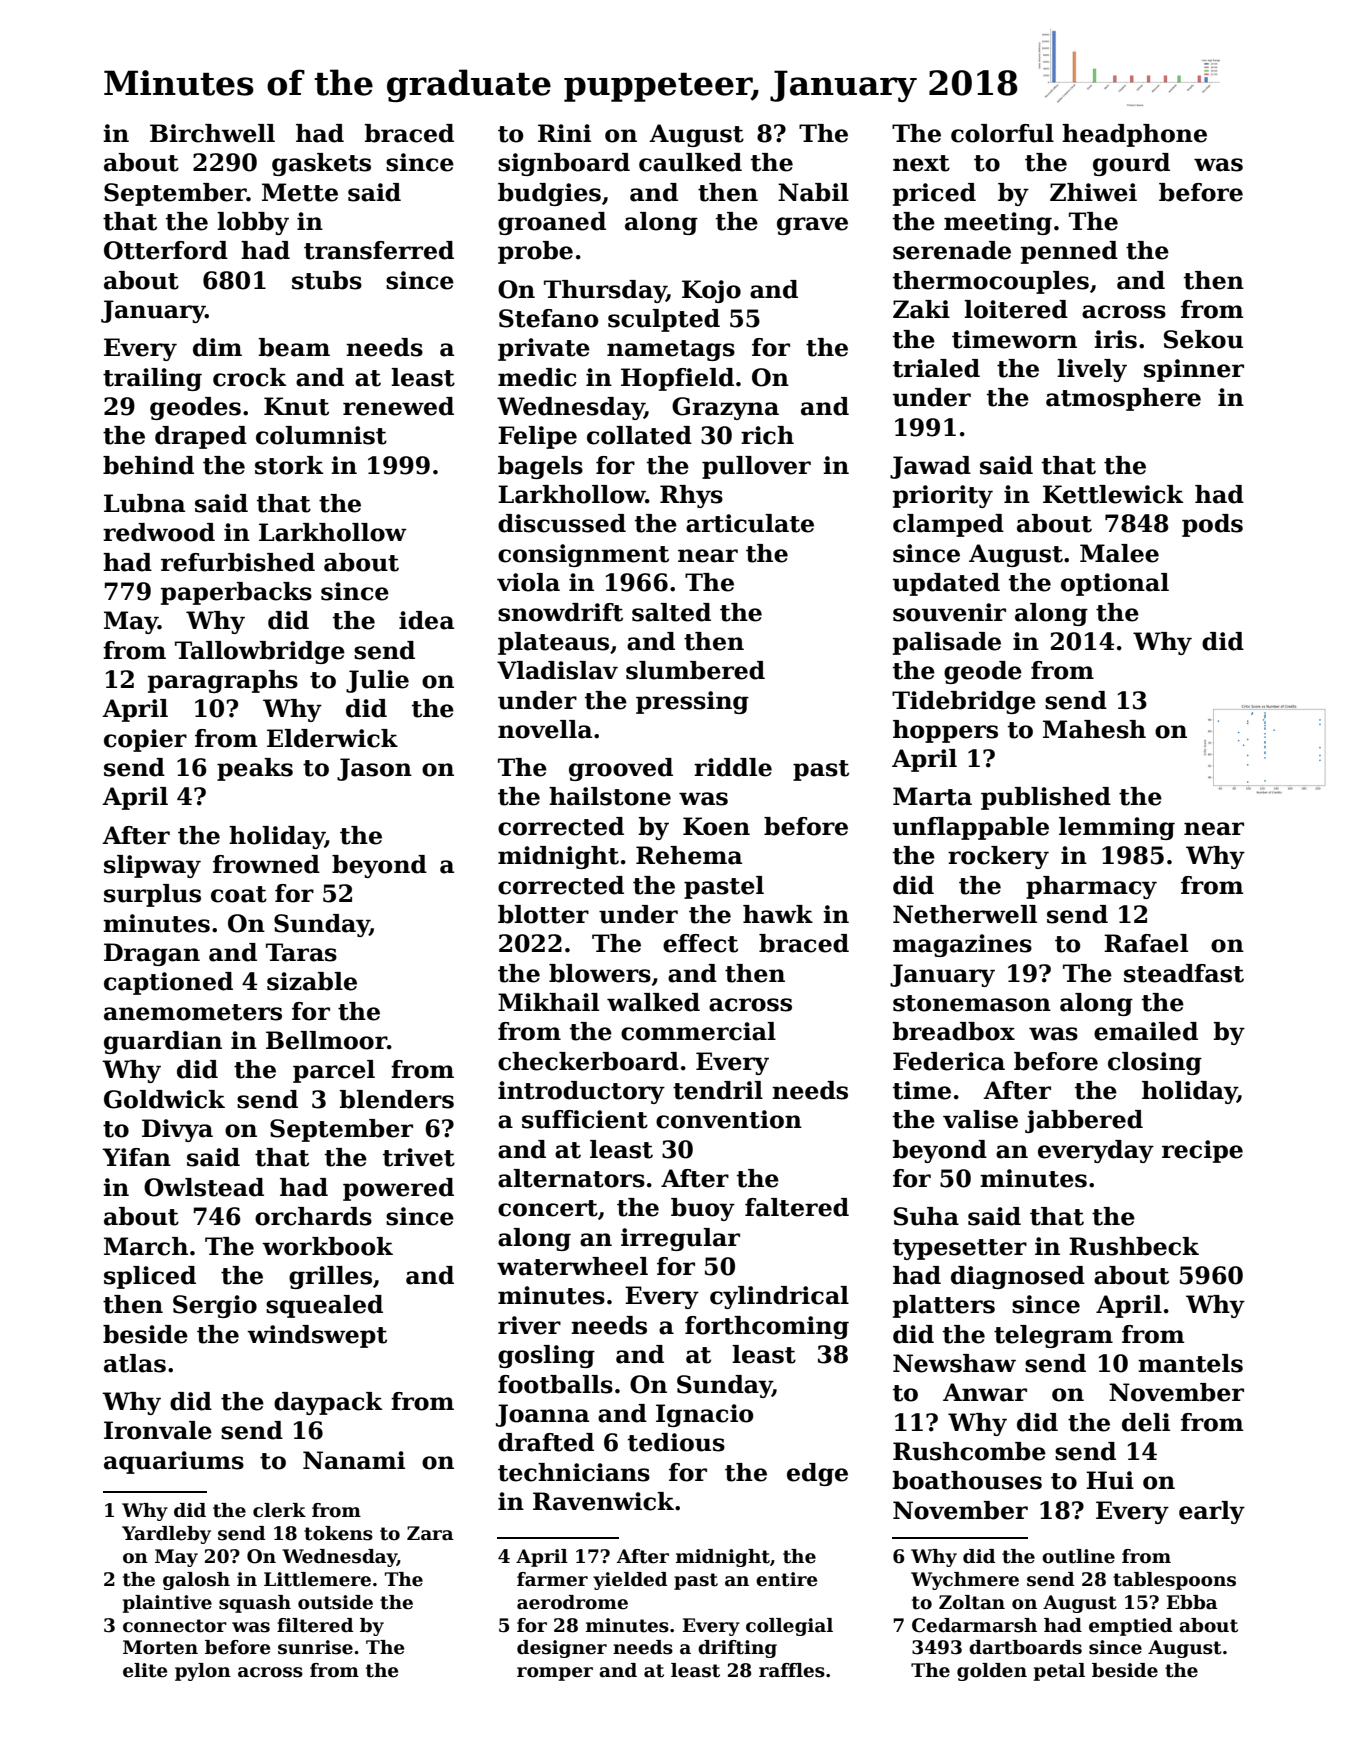  Describe the element at coordinates (555, 1674) in the document. I see `romper` at that location.
